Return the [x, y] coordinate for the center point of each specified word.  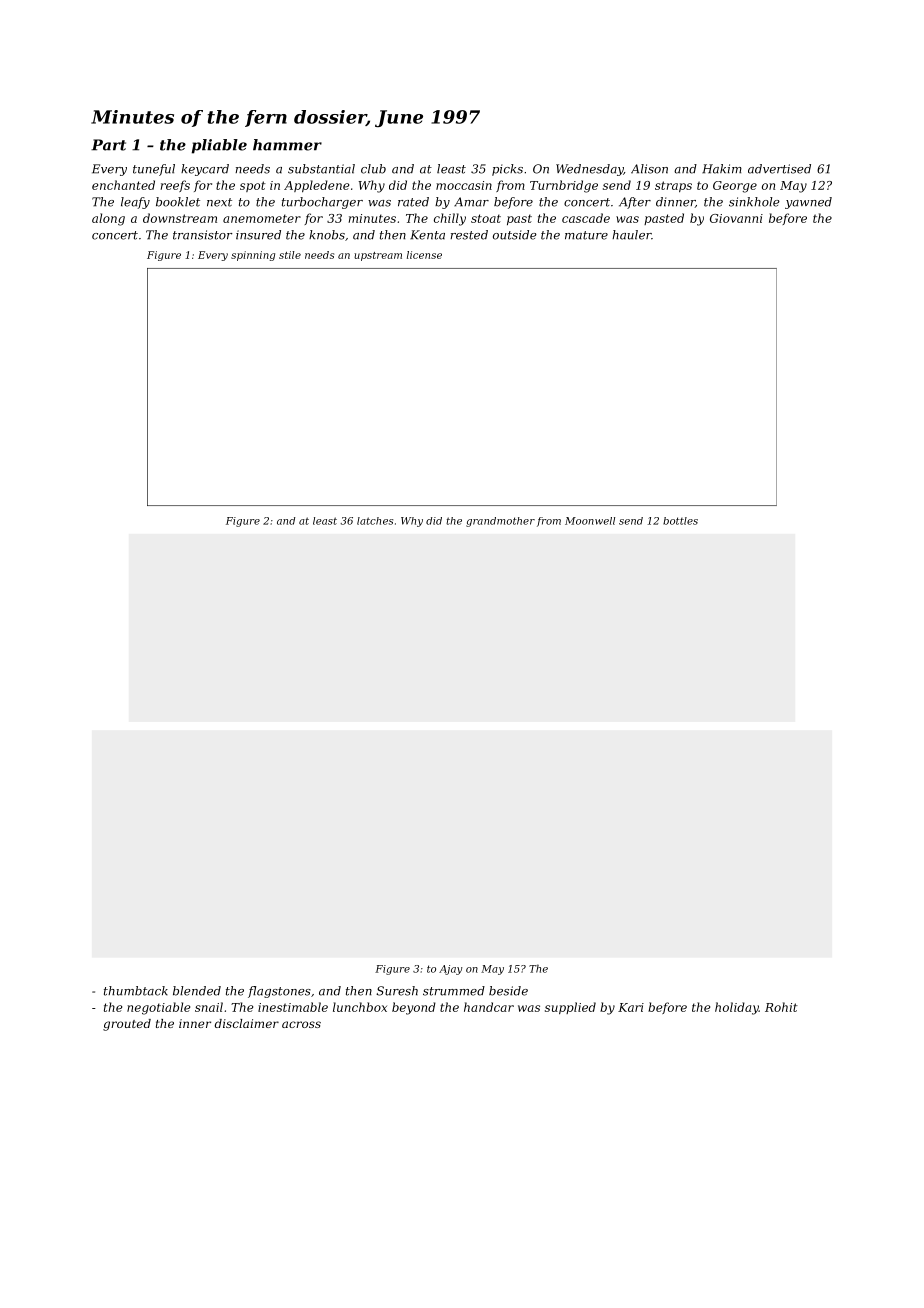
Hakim [722, 169]
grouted [127, 1025]
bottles [680, 521]
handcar [489, 1007]
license [424, 255]
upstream [378, 256]
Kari [631, 1007]
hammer [287, 145]
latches [375, 521]
